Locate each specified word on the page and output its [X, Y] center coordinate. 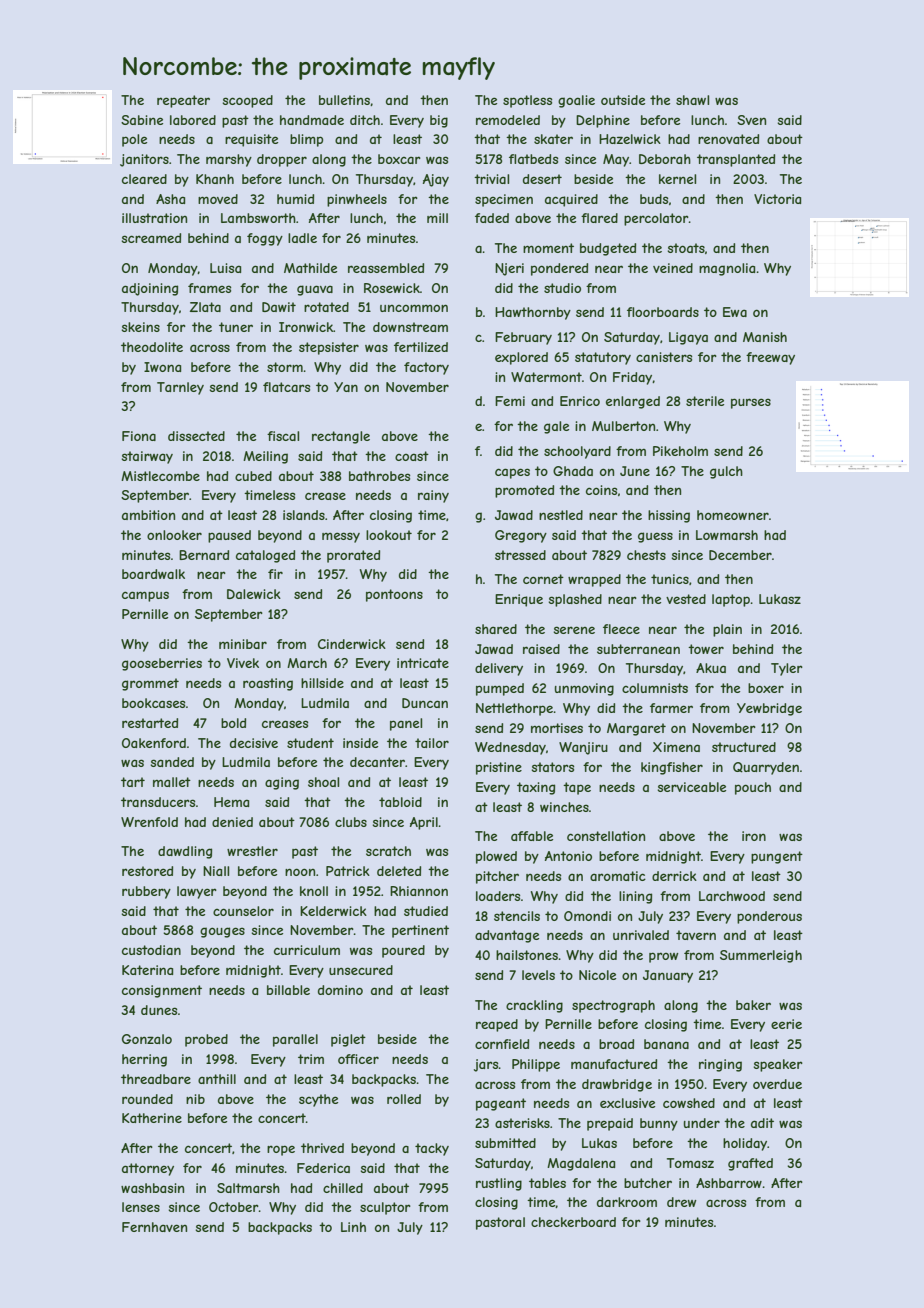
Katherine [152, 1118]
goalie [576, 101]
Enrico [580, 401]
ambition [148, 515]
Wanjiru [583, 748]
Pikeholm [680, 451]
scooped [248, 101]
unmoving [584, 689]
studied [426, 911]
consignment [162, 991]
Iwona [162, 367]
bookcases [153, 703]
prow [664, 957]
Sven [751, 120]
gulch [726, 472]
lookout [389, 535]
